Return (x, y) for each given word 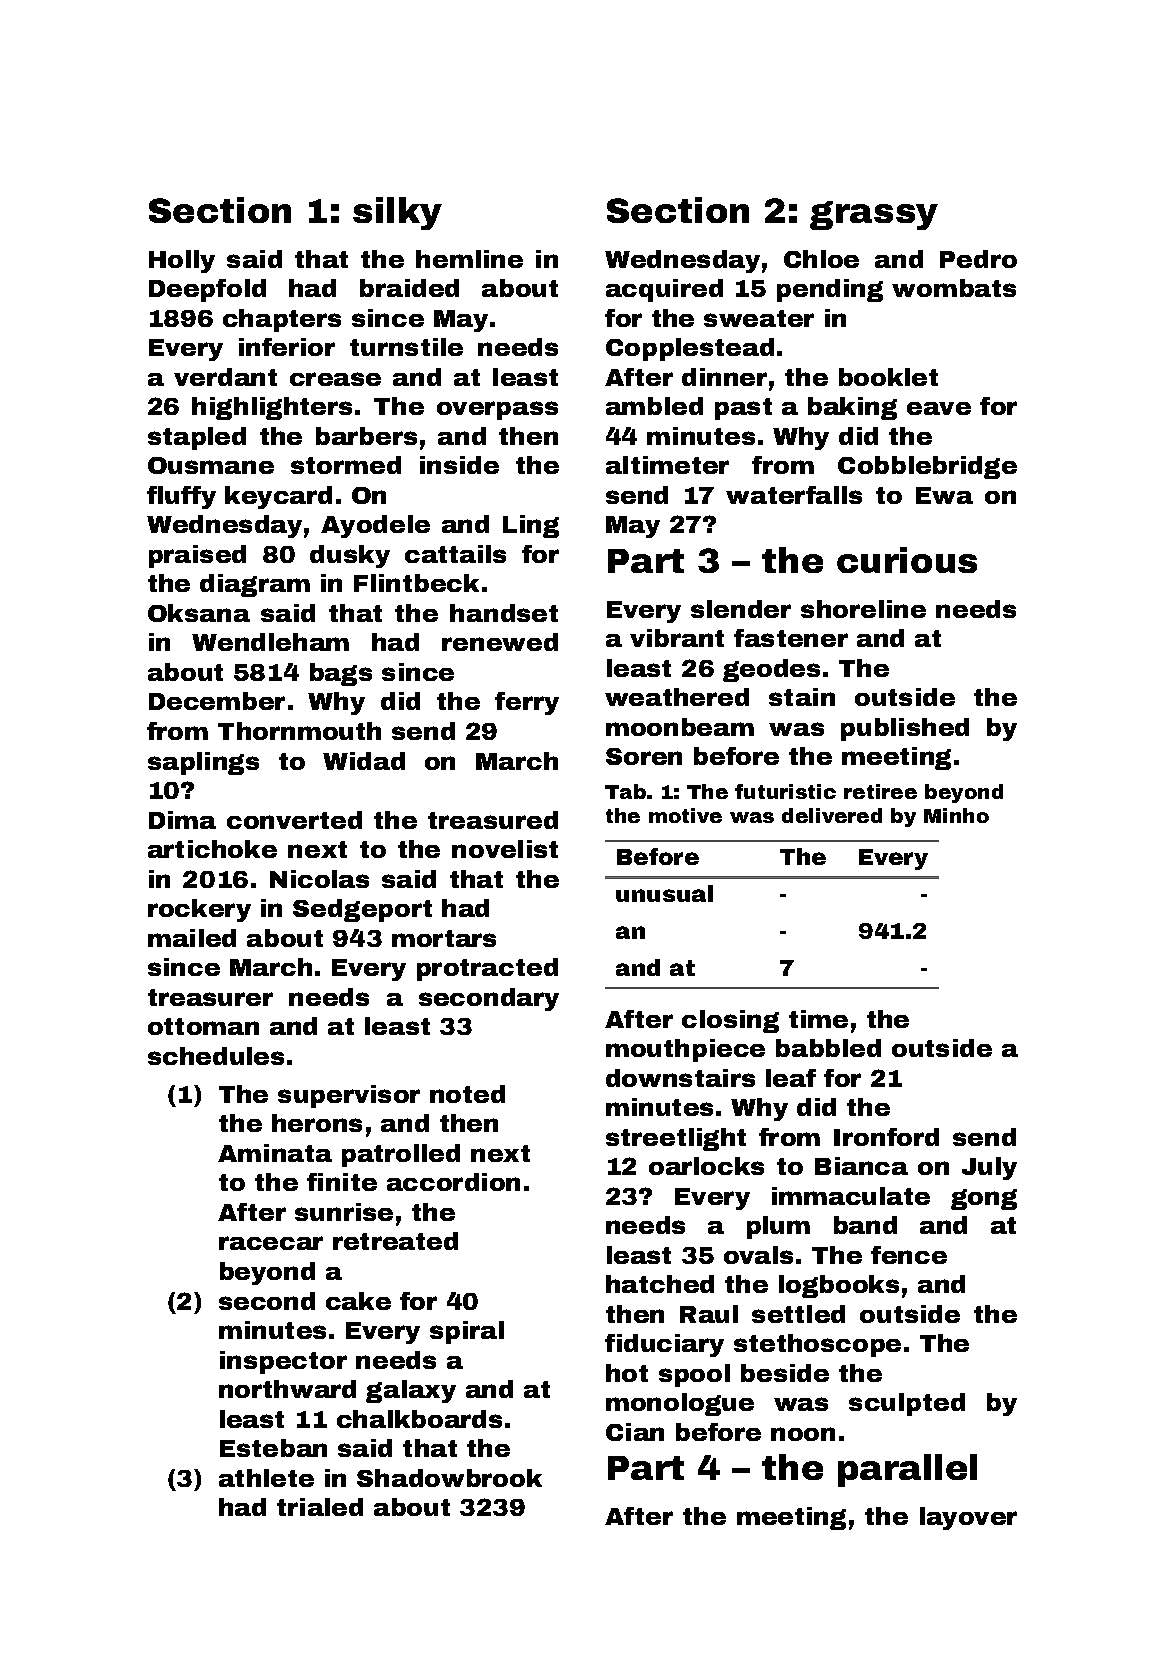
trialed (320, 1507)
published (905, 729)
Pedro (978, 259)
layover (968, 1518)
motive (685, 815)
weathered (677, 697)
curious (907, 560)
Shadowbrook (449, 1478)
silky (397, 213)
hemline (469, 259)
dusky (350, 556)
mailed (192, 938)
